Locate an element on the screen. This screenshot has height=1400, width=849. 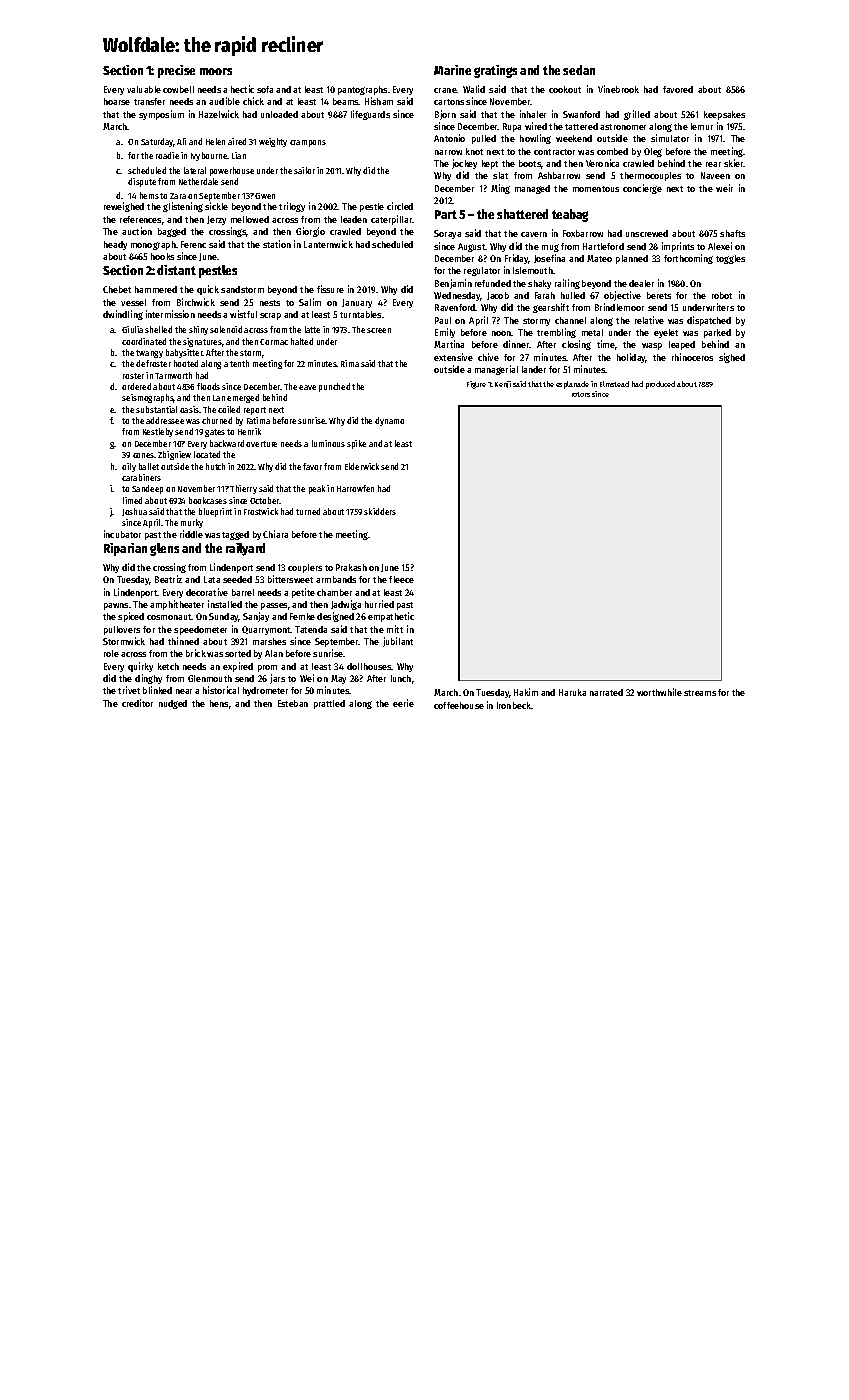
moors is located at coordinates (216, 71).
